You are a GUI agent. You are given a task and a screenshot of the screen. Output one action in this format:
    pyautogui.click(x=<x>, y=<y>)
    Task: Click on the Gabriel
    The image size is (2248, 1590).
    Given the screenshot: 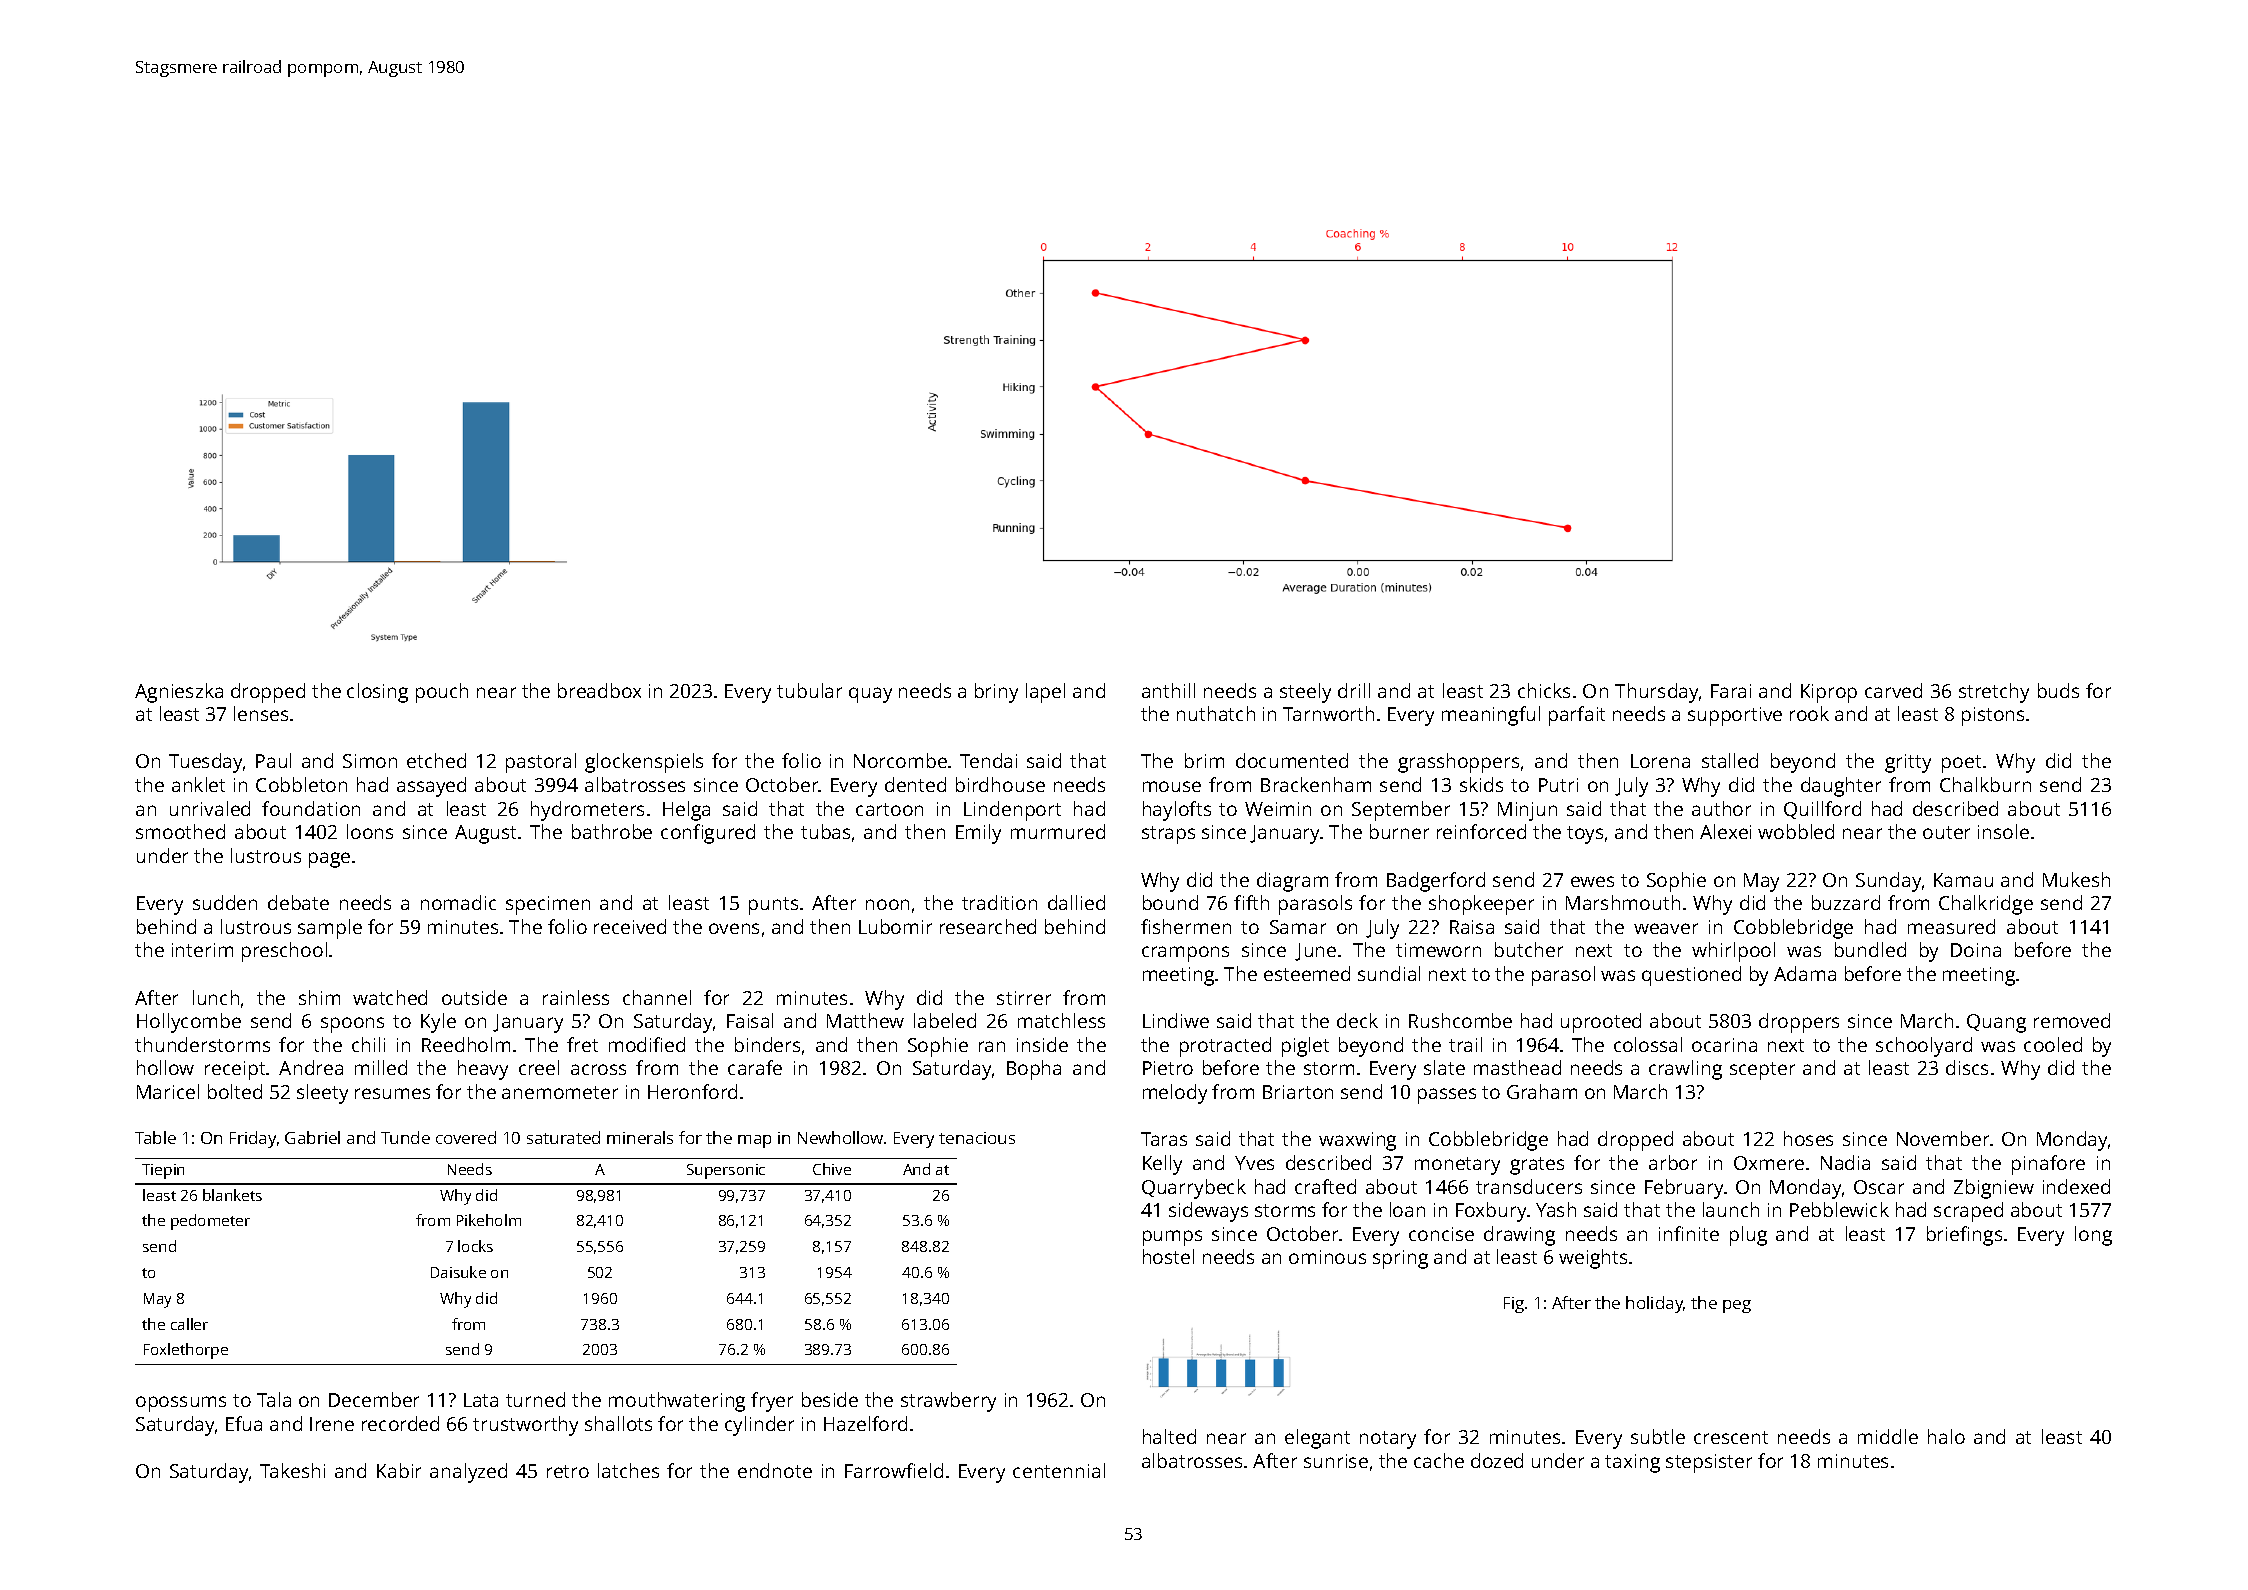 What is the action you would take?
    pyautogui.click(x=312, y=1137)
